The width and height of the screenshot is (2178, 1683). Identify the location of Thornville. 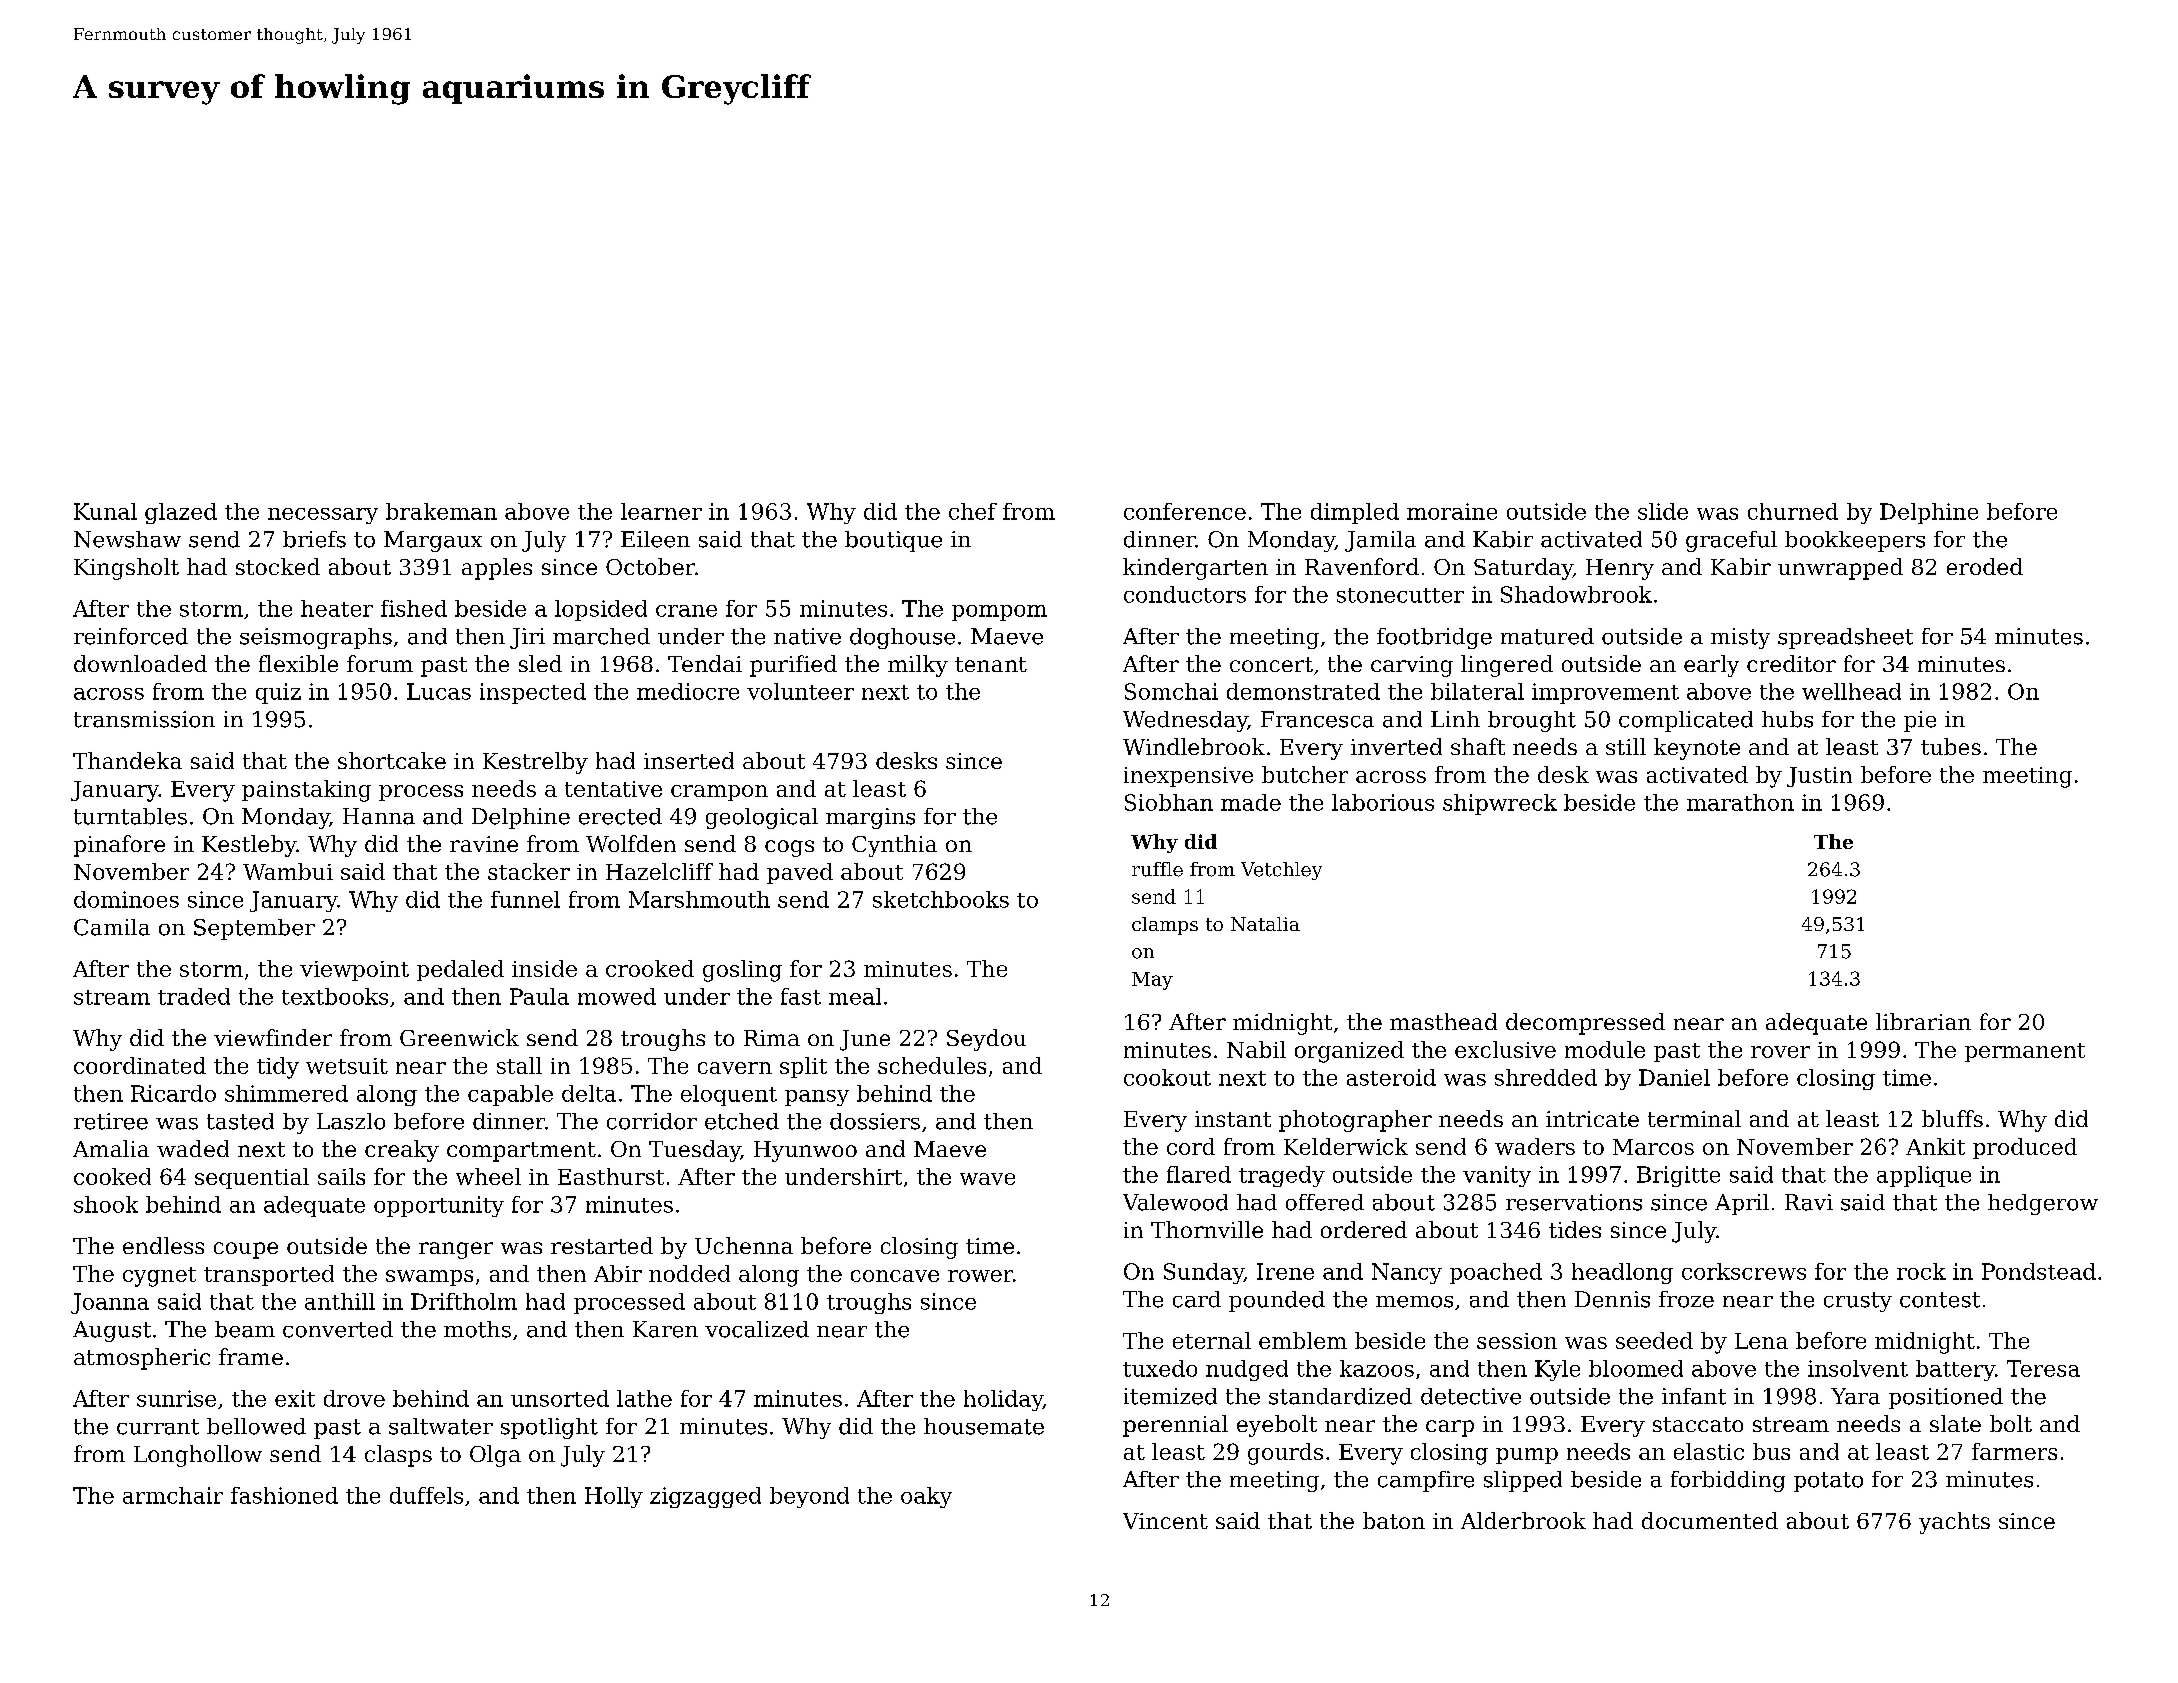
(1207, 1229).
